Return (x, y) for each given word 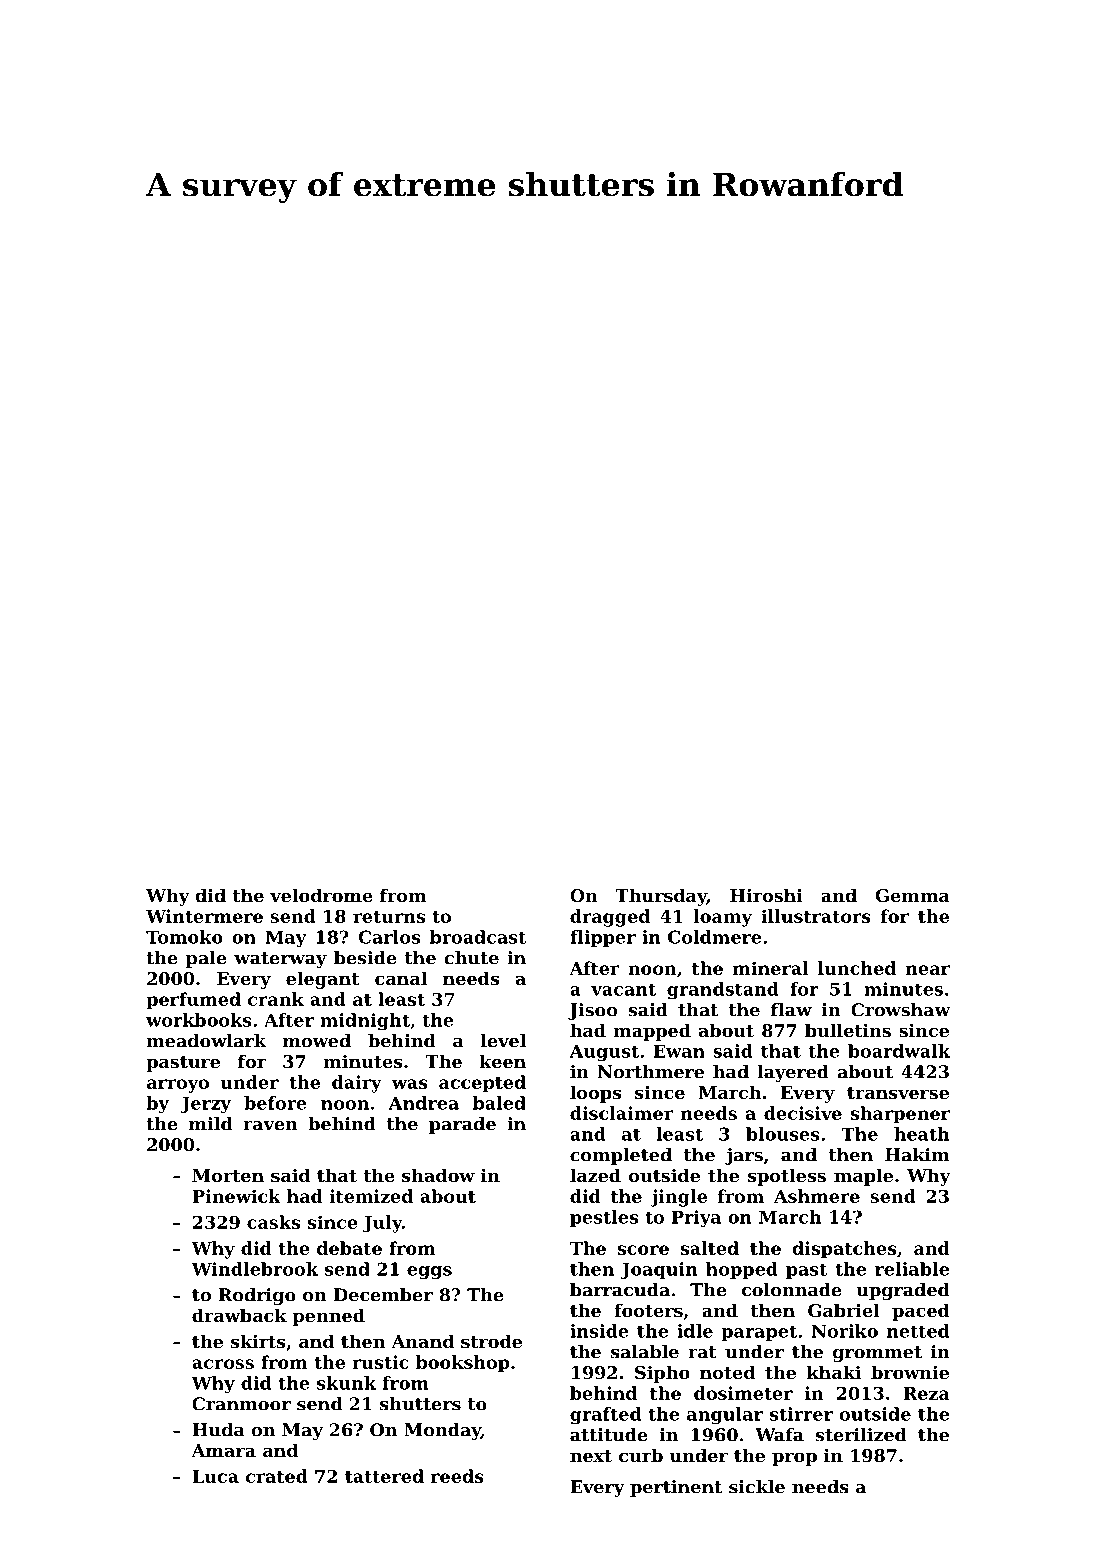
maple (863, 1177)
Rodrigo (257, 1296)
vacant (623, 989)
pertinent (676, 1488)
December (383, 1295)
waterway (280, 960)
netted (918, 1331)
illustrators (816, 916)
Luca (215, 1476)
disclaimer (621, 1113)
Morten (228, 1175)
